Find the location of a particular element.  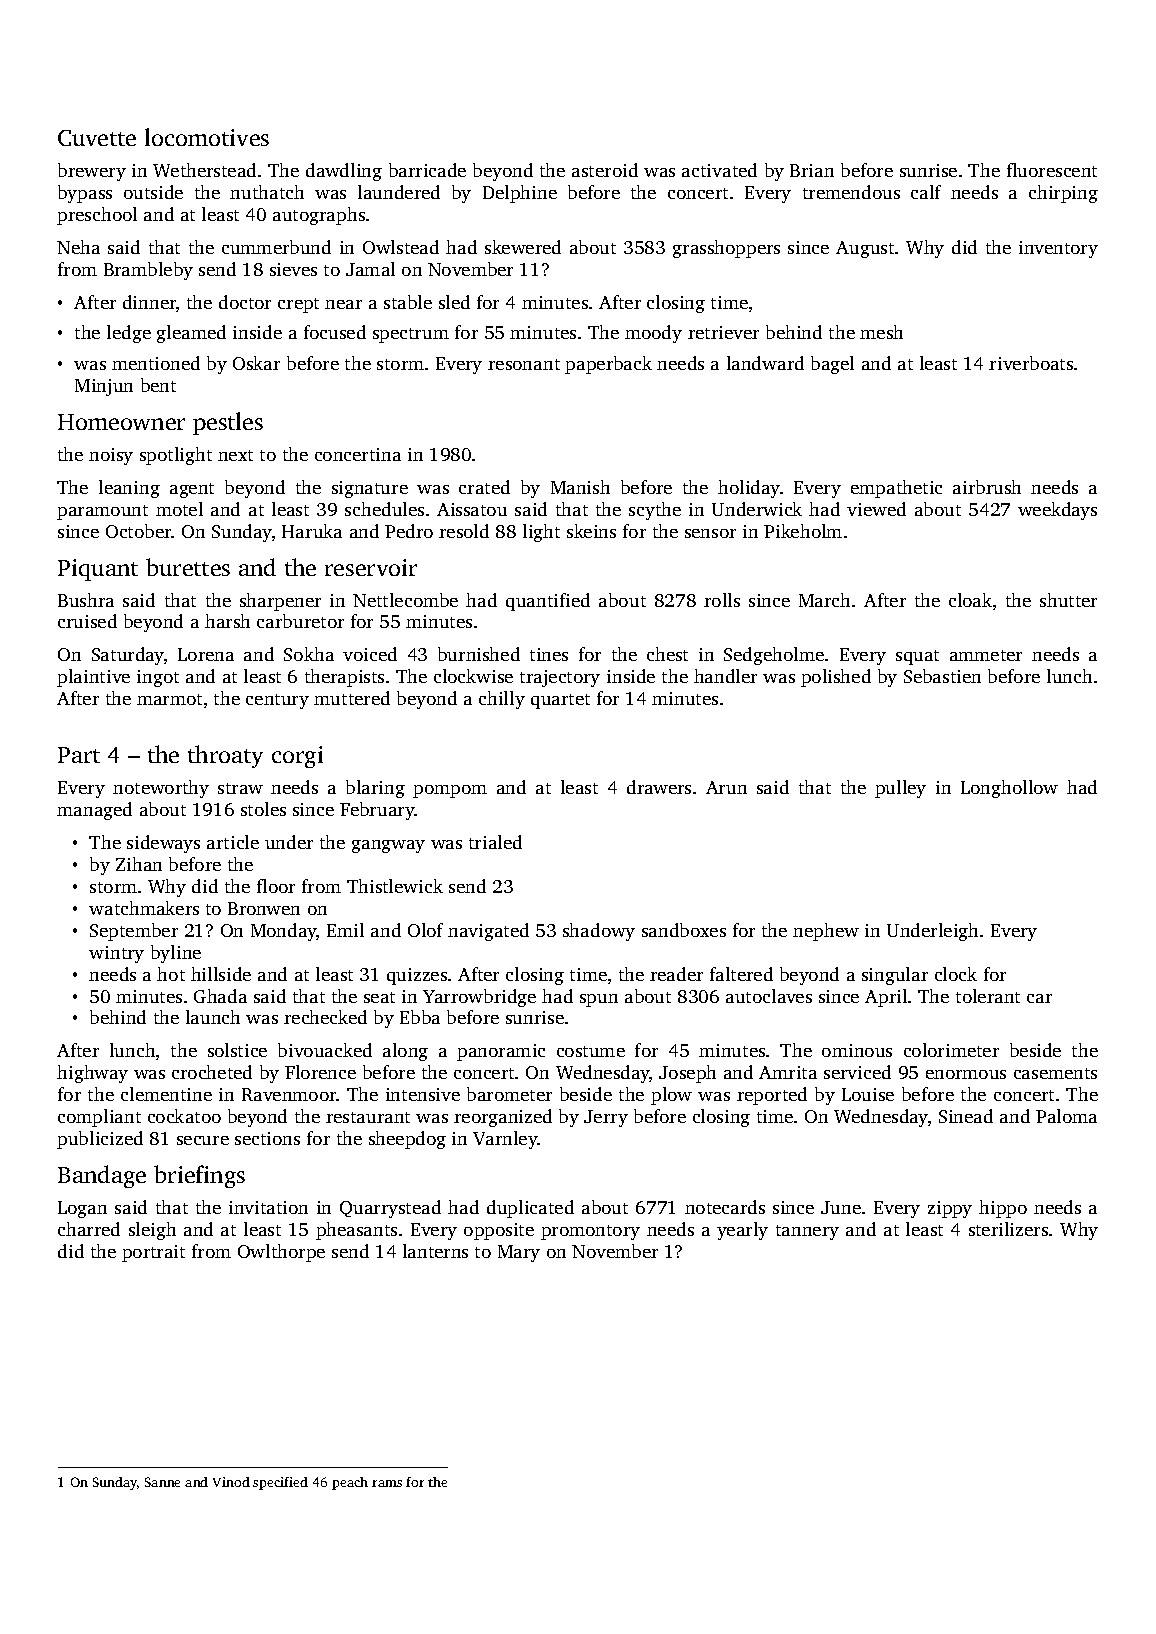

yearly is located at coordinates (742, 1231).
